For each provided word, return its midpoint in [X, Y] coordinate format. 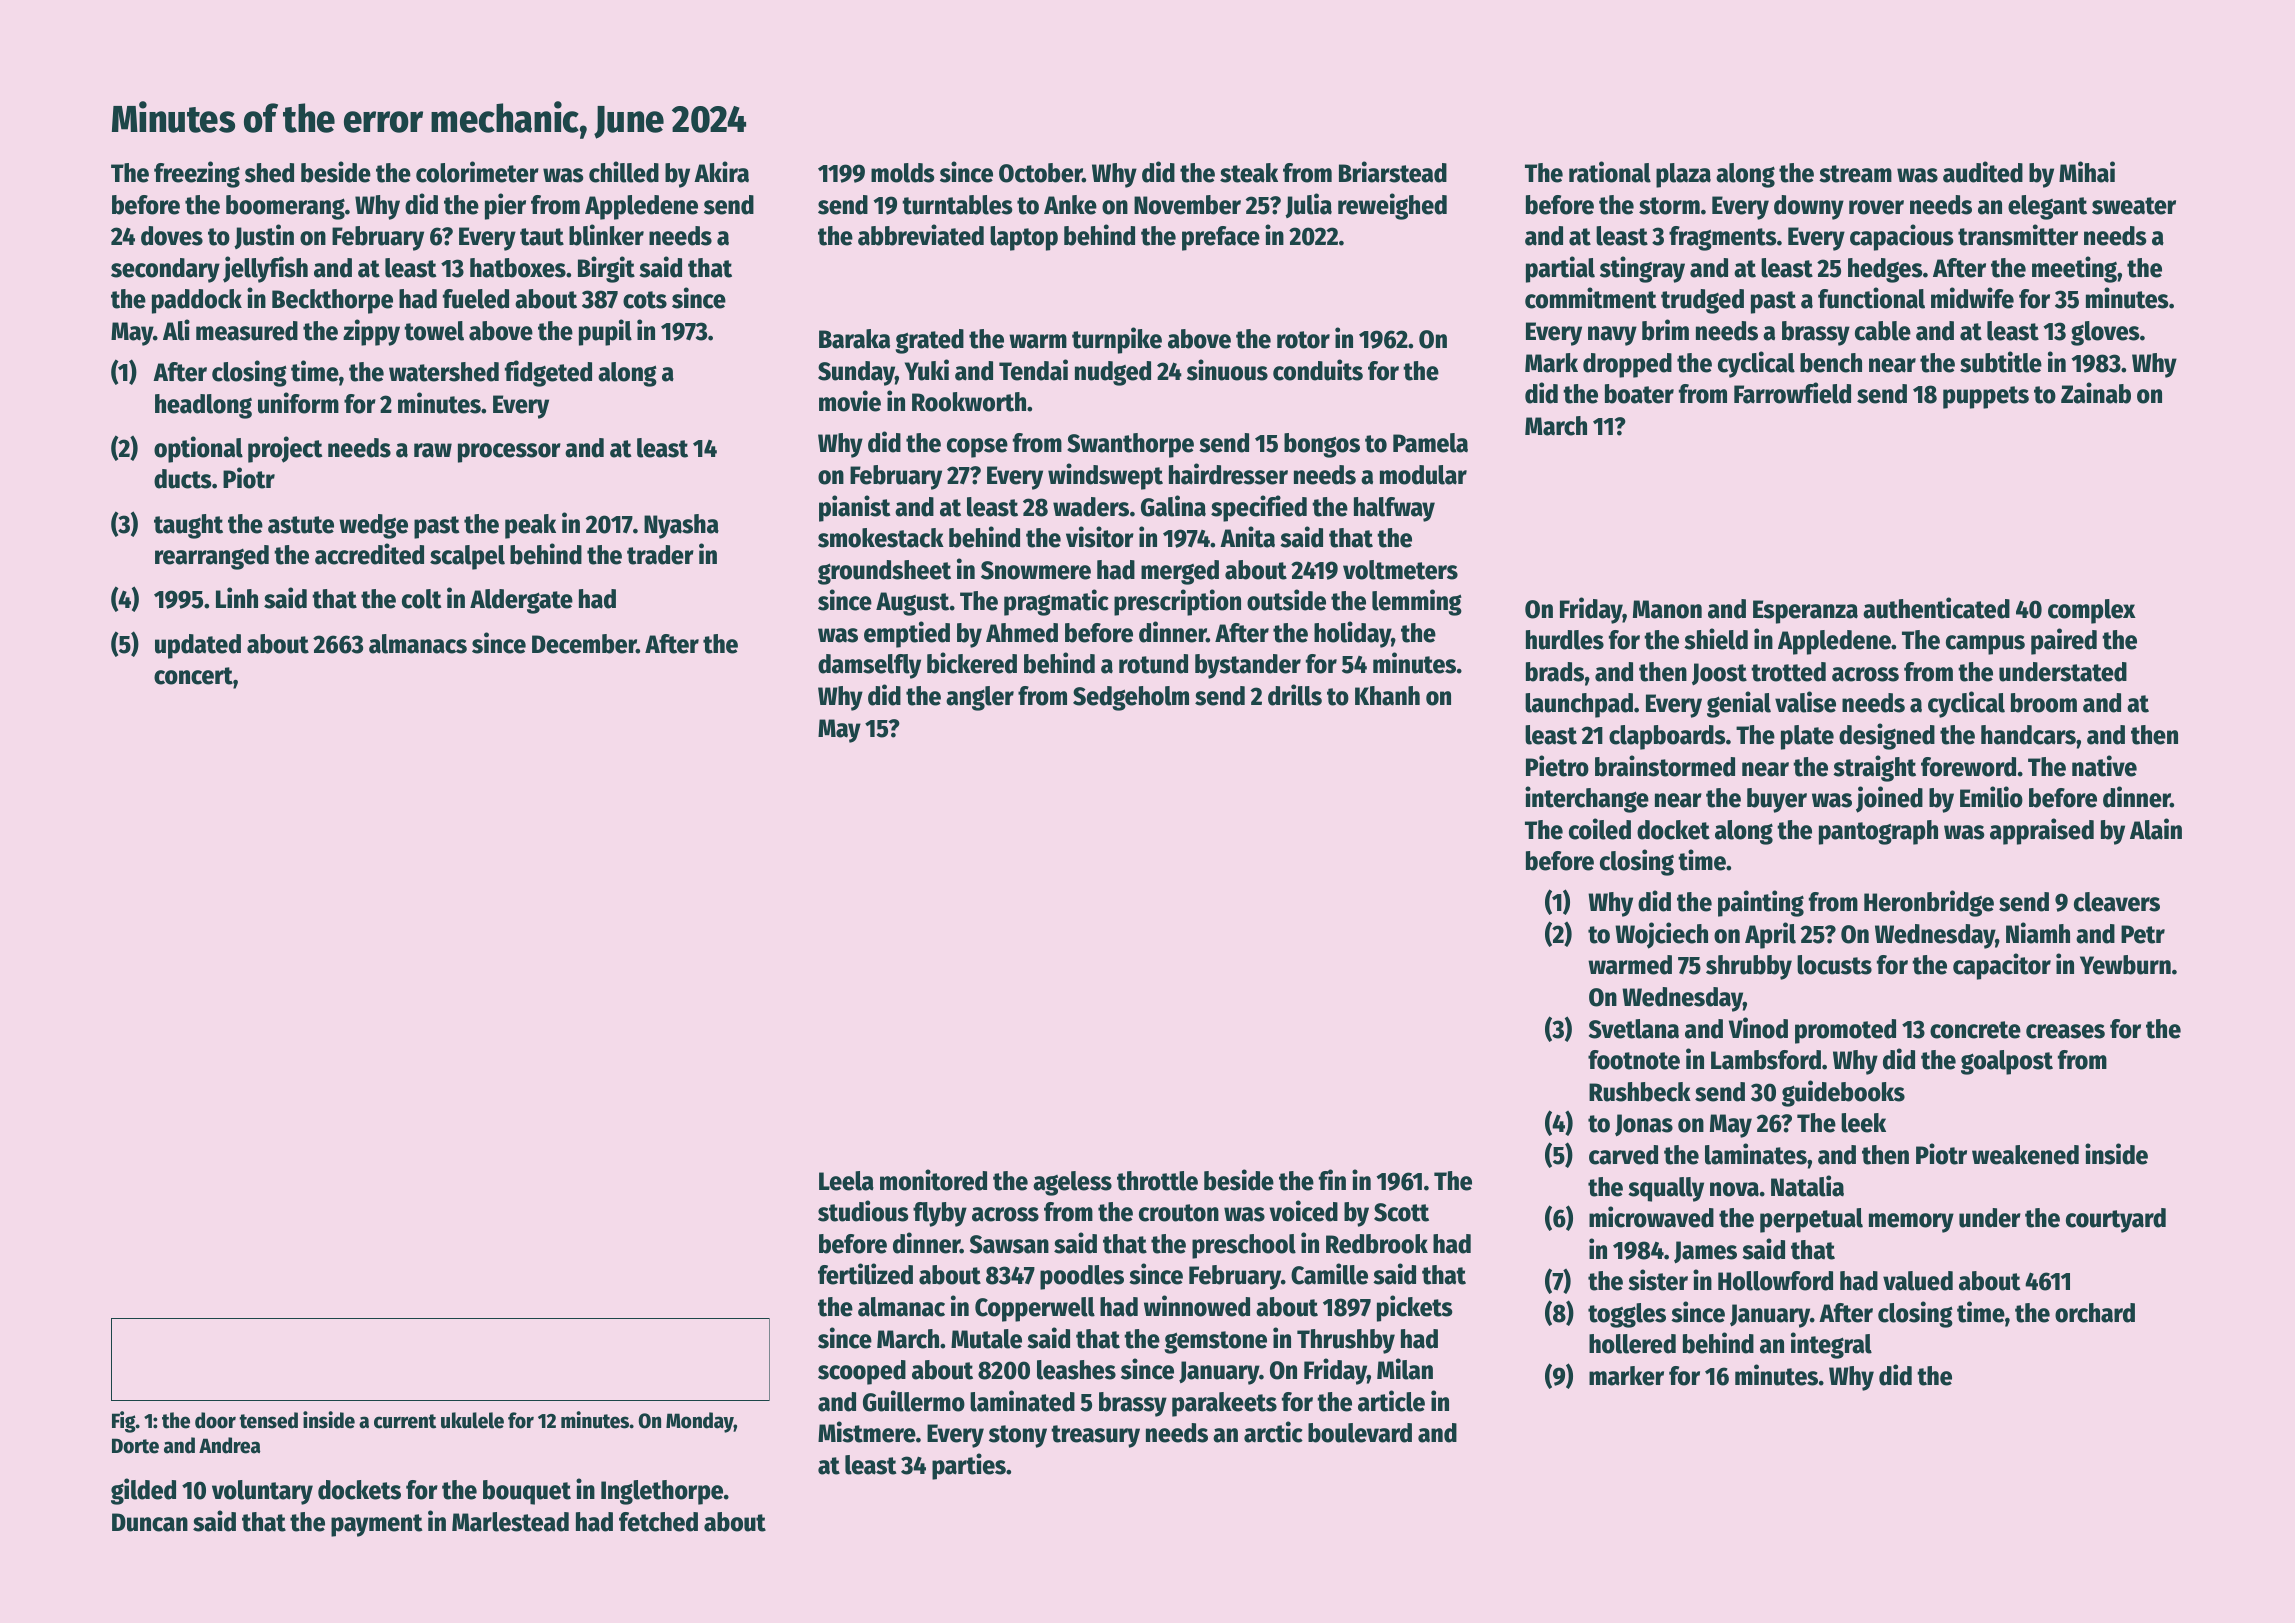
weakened [2025, 1155]
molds [902, 173]
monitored [933, 1180]
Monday [700, 1422]
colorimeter [477, 172]
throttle [1157, 1181]
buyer [1777, 800]
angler [980, 698]
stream [1855, 174]
